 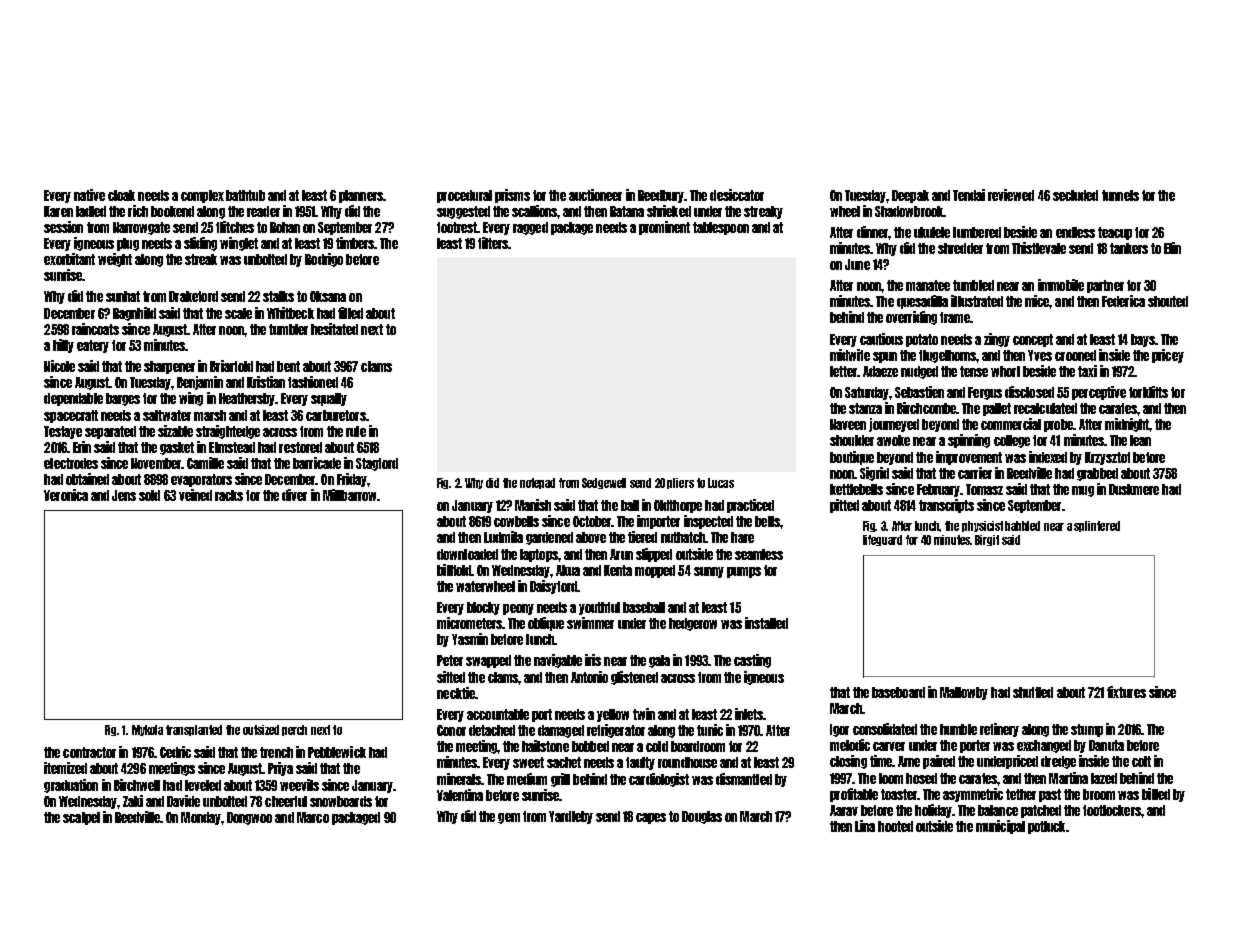 I want to click on grill, so click(x=560, y=780).
